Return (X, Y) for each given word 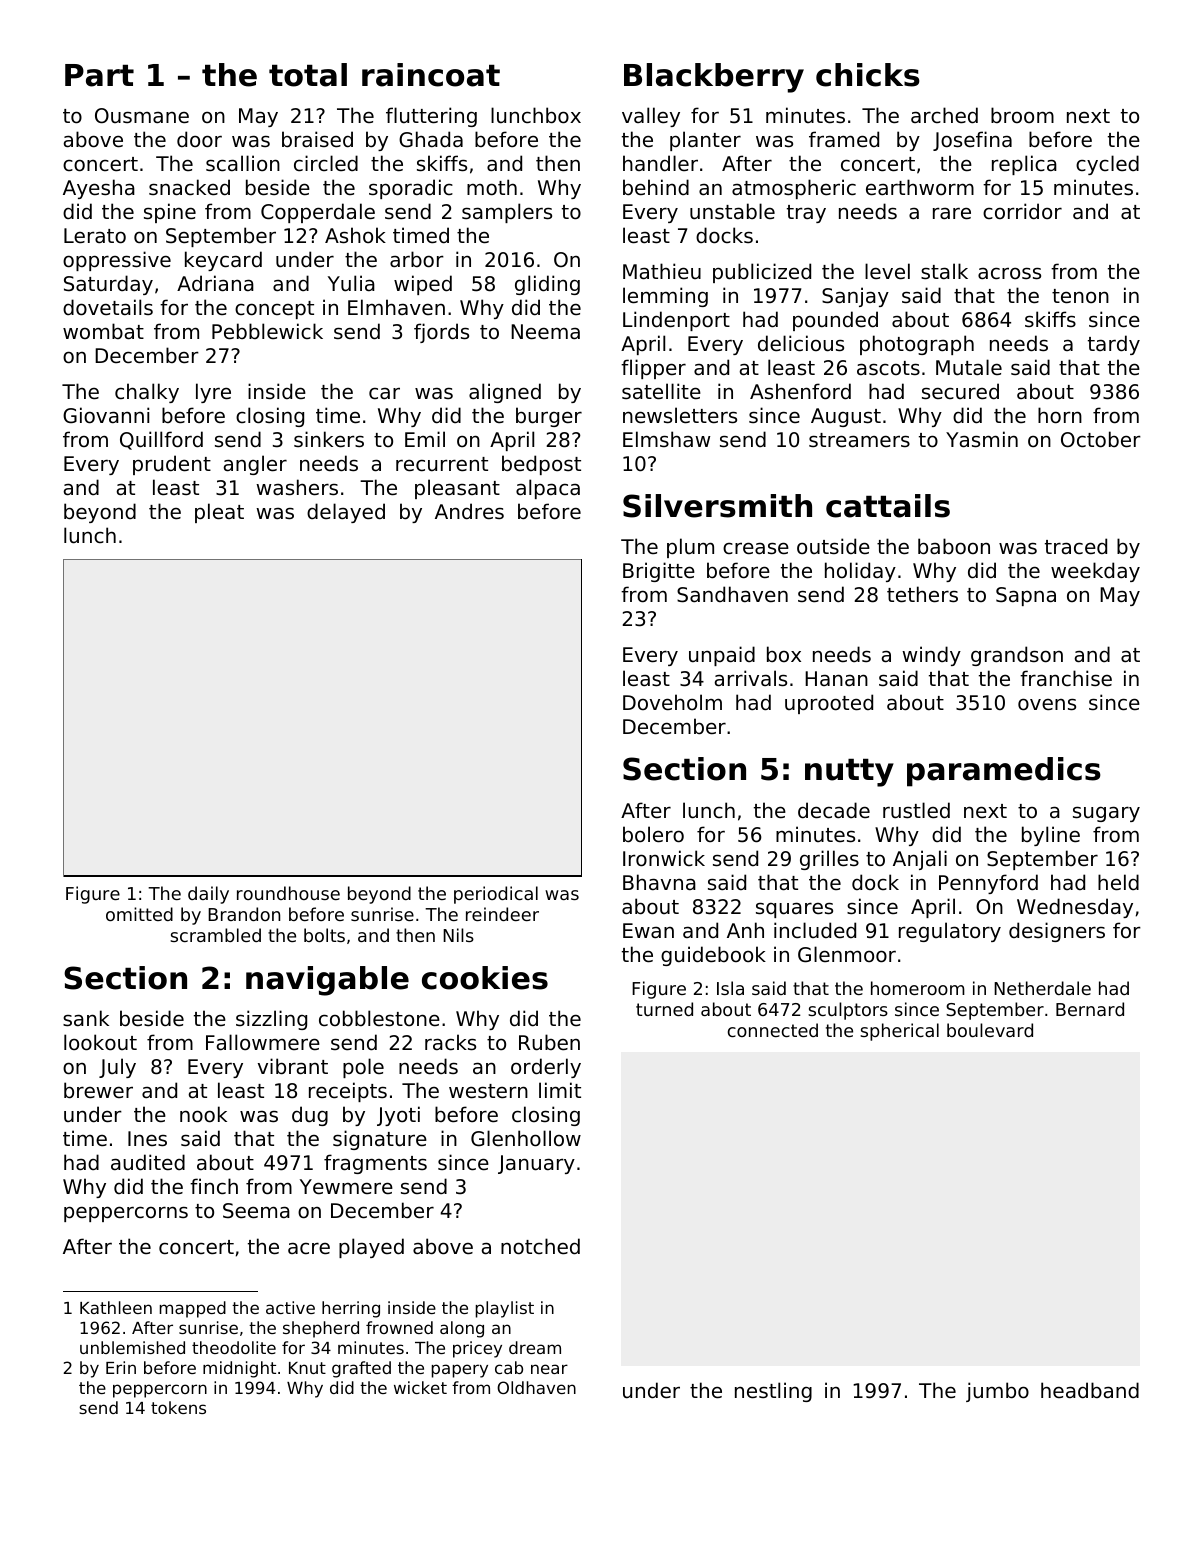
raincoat (431, 75)
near (549, 1369)
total (308, 75)
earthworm (920, 187)
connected (773, 1030)
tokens (178, 1407)
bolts (324, 935)
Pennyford (988, 884)
